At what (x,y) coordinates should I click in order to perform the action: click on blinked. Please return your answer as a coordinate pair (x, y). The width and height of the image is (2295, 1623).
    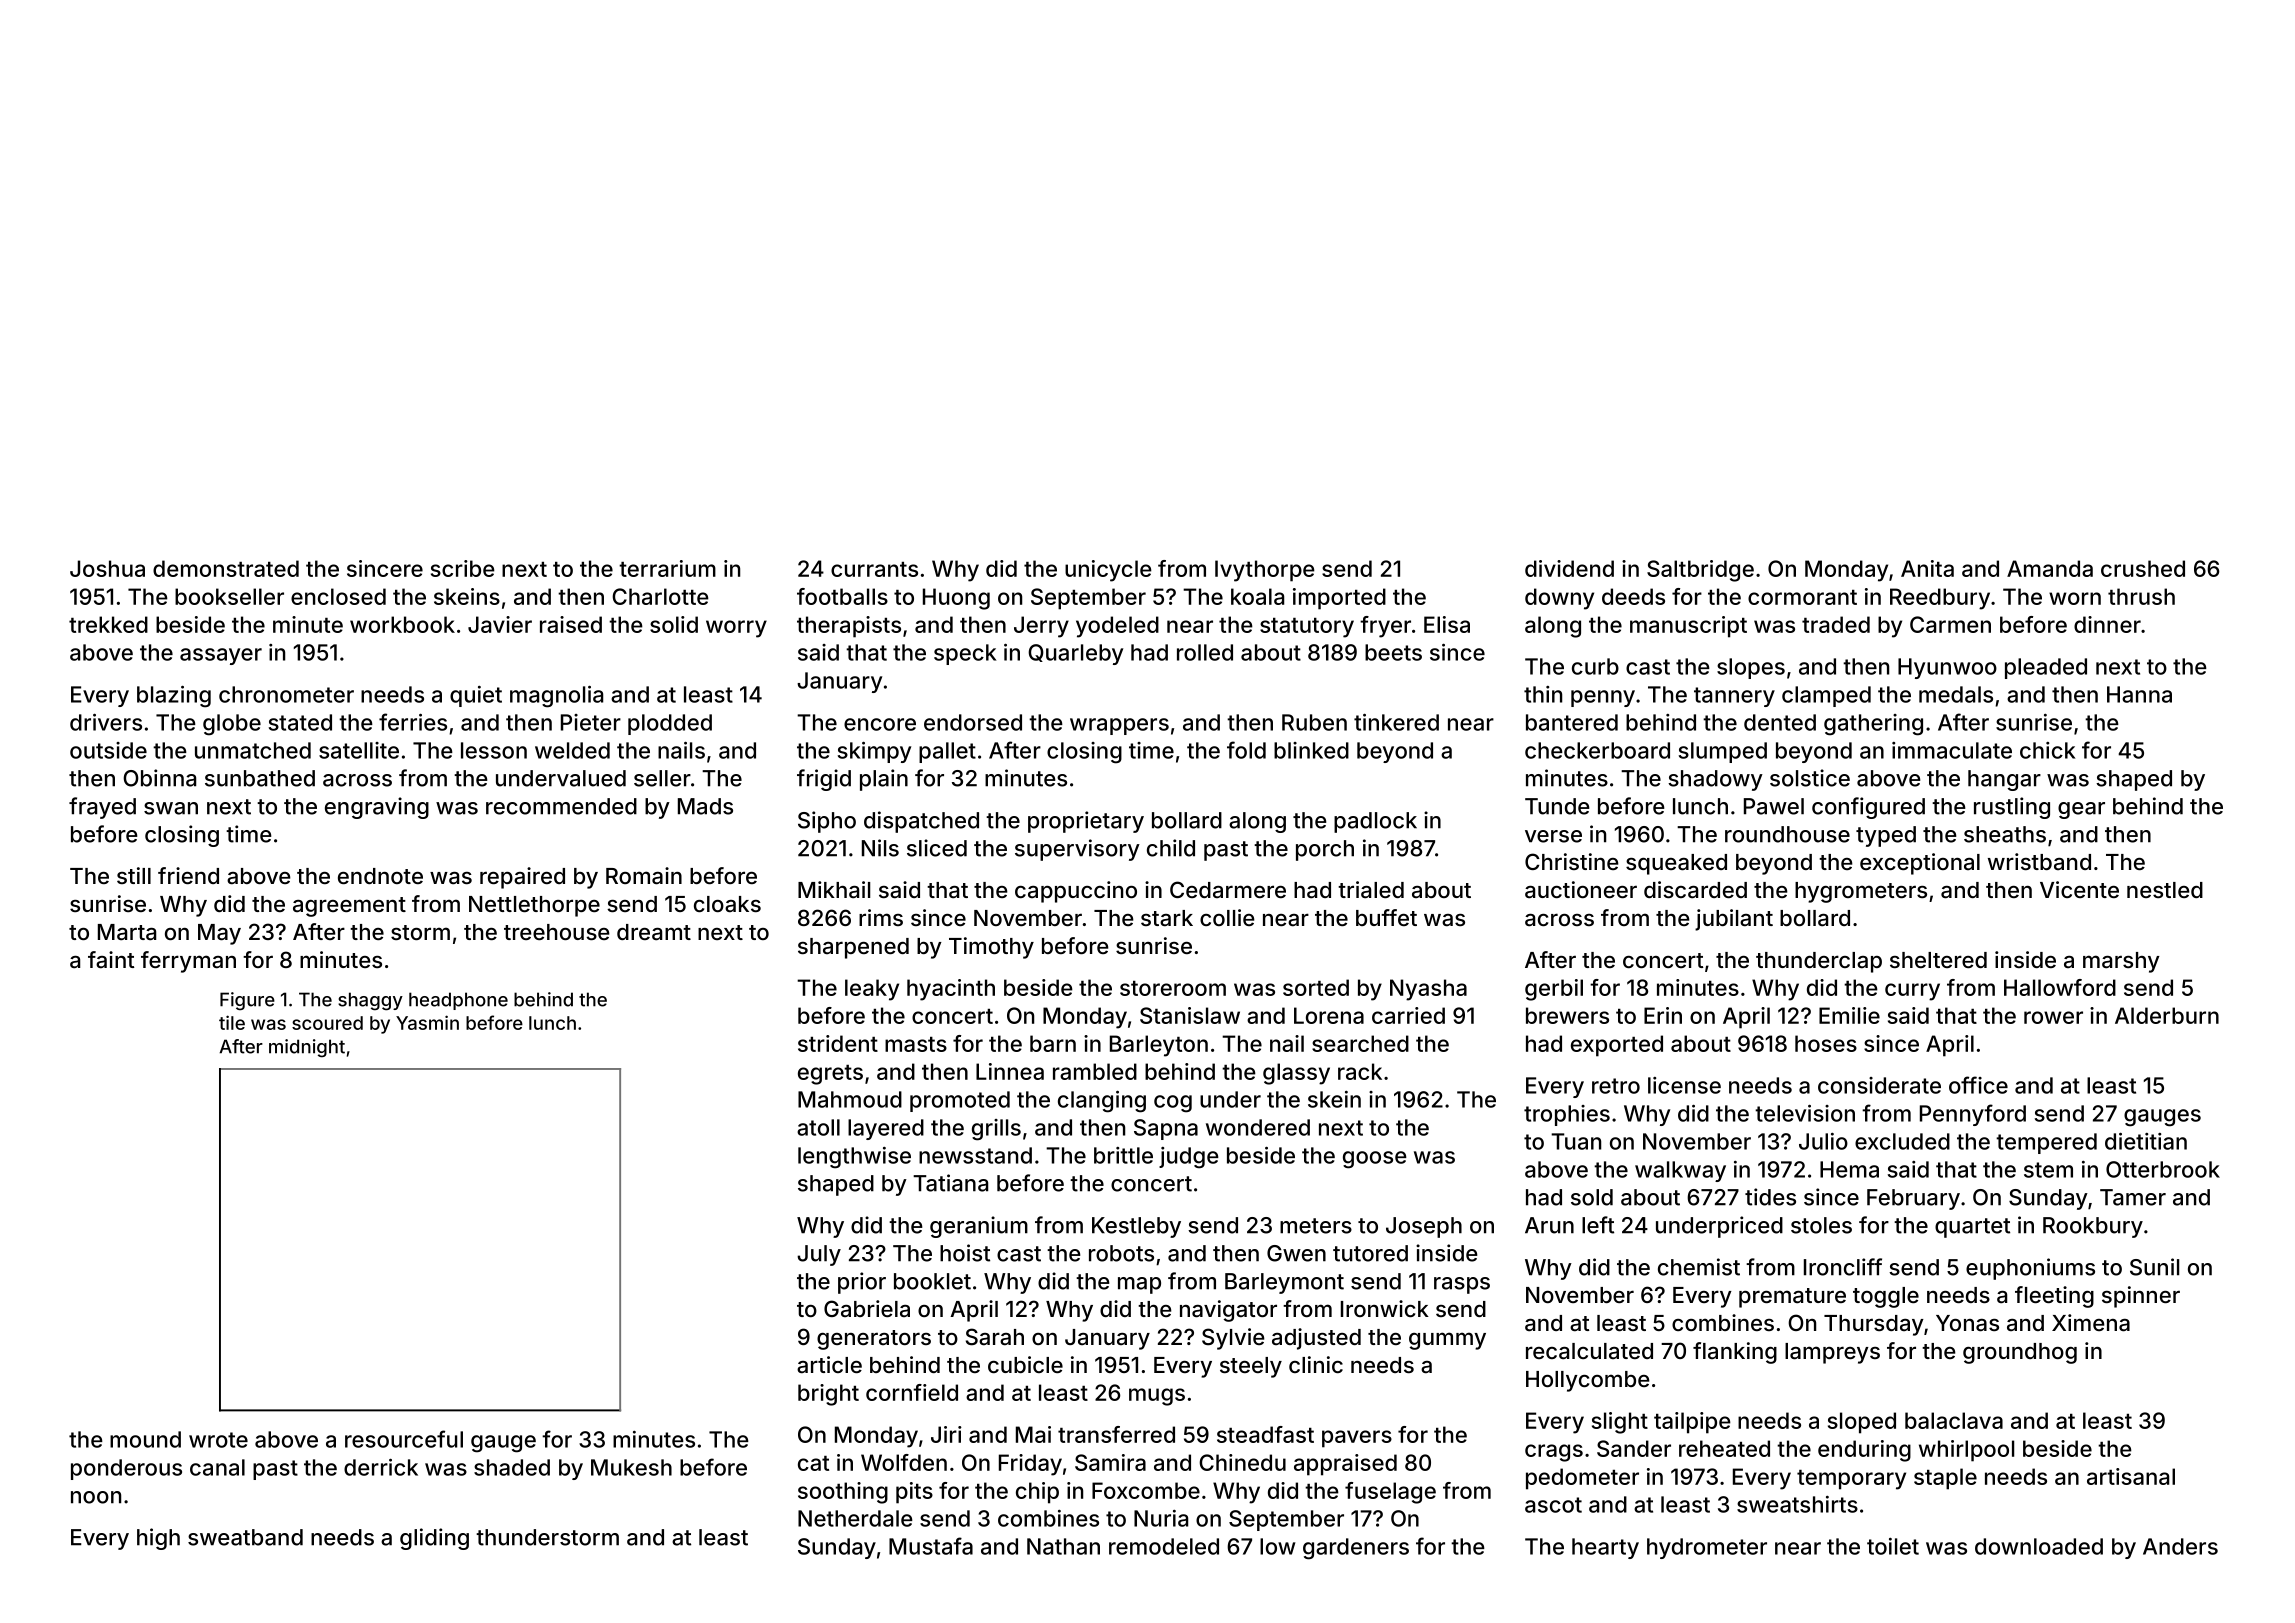
    Looking at the image, I should click on (1311, 750).
